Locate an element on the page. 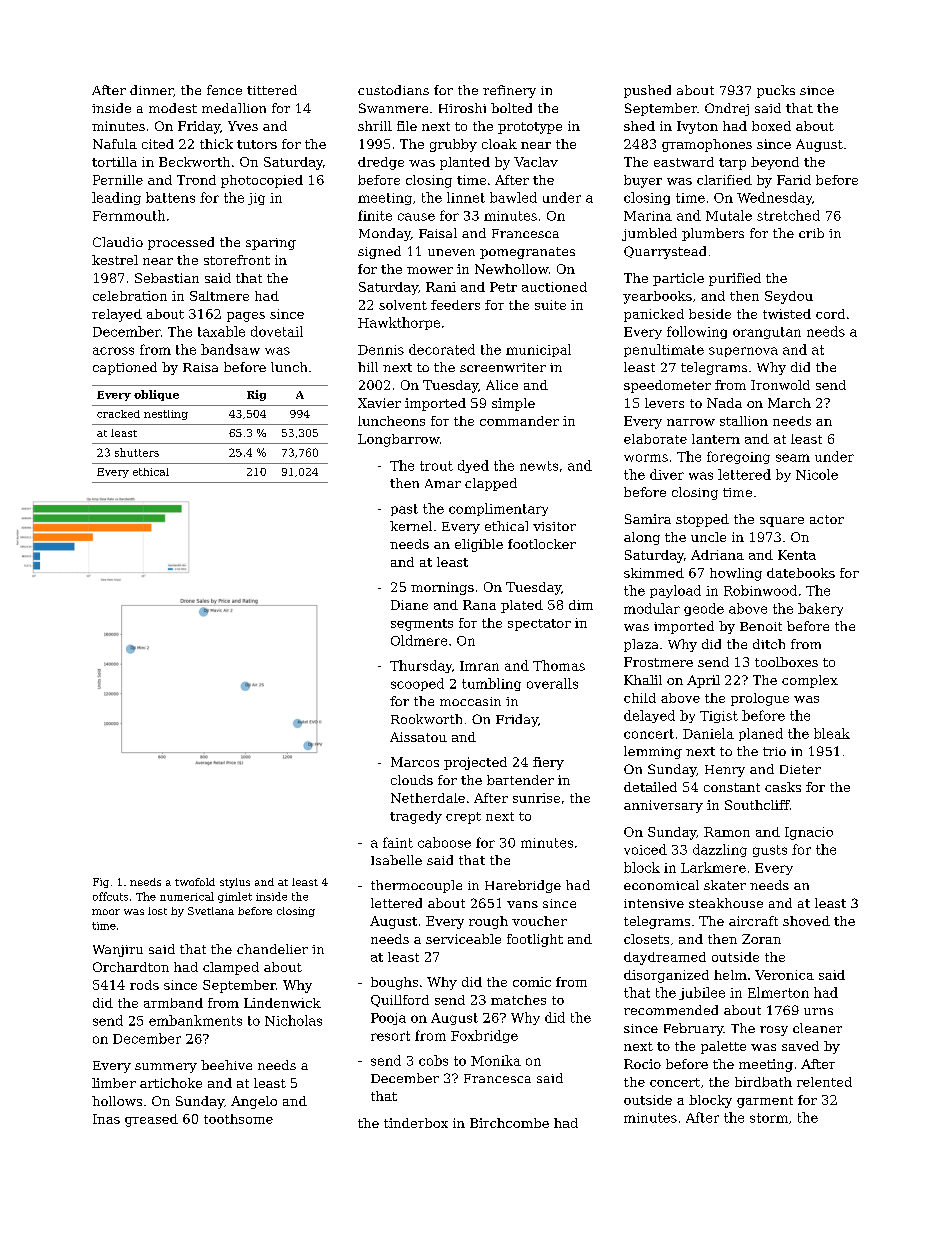  kernel is located at coordinates (411, 526).
